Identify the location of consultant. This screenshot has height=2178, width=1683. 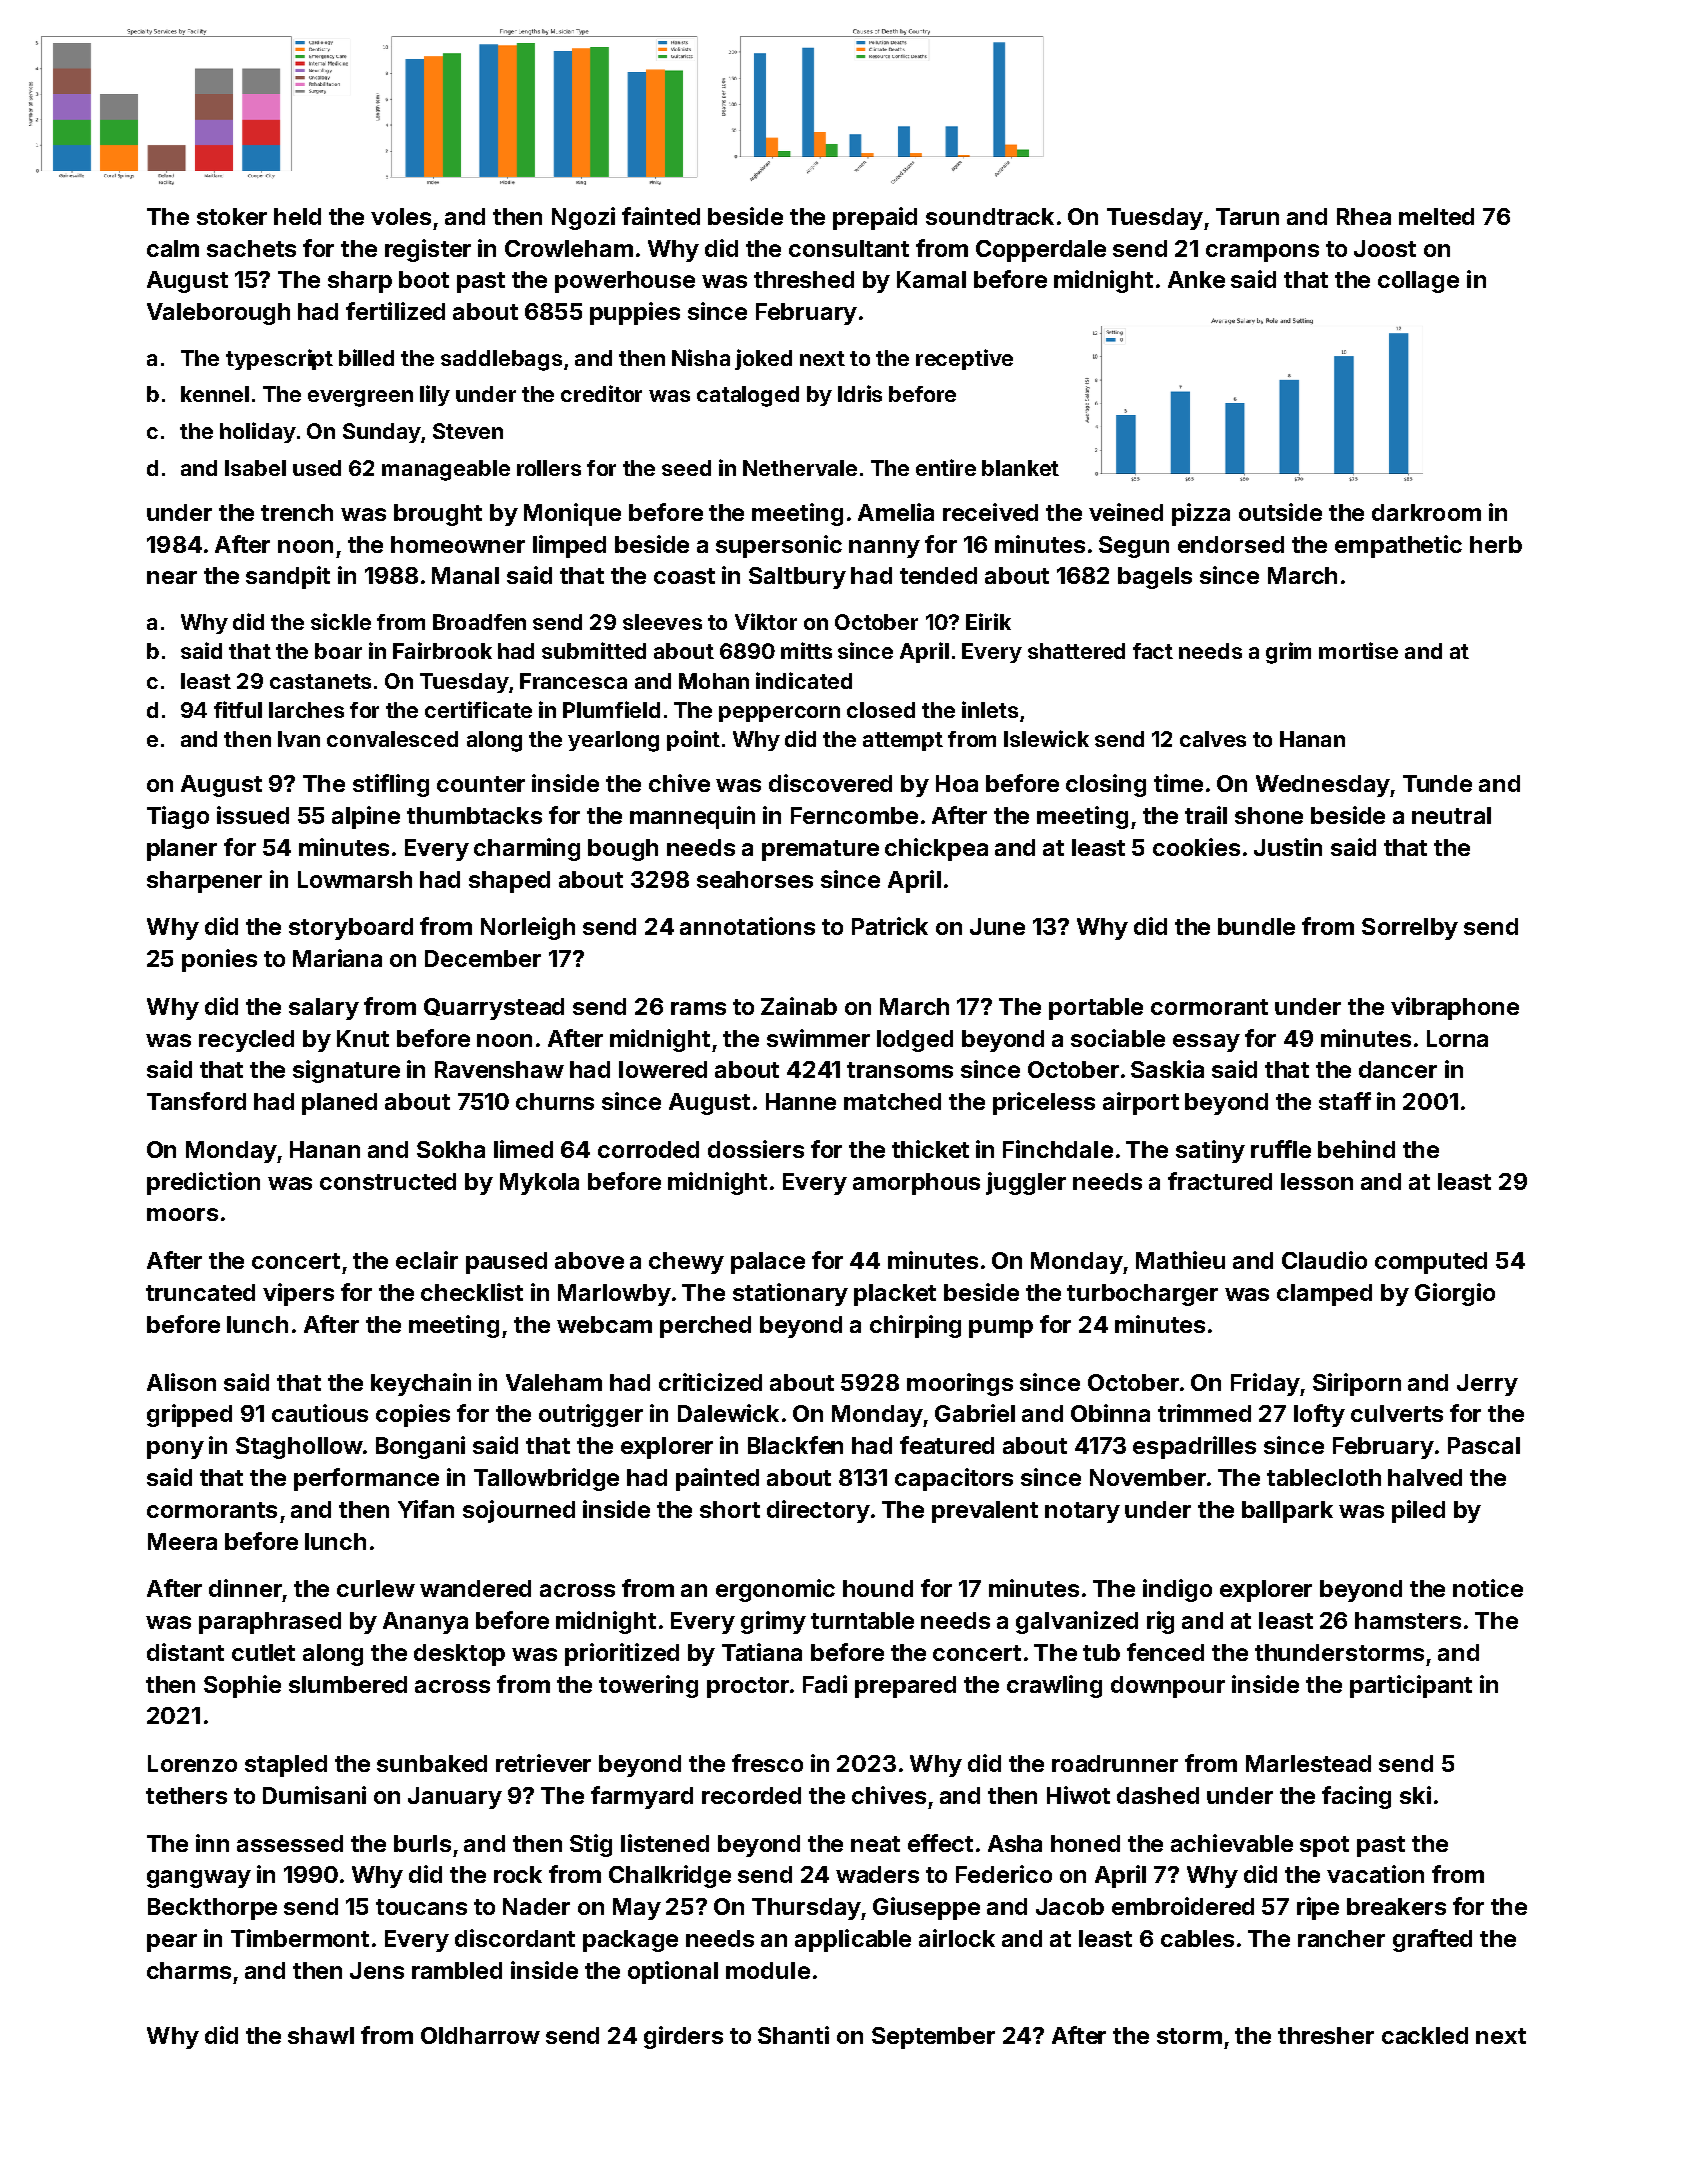
(849, 248).
